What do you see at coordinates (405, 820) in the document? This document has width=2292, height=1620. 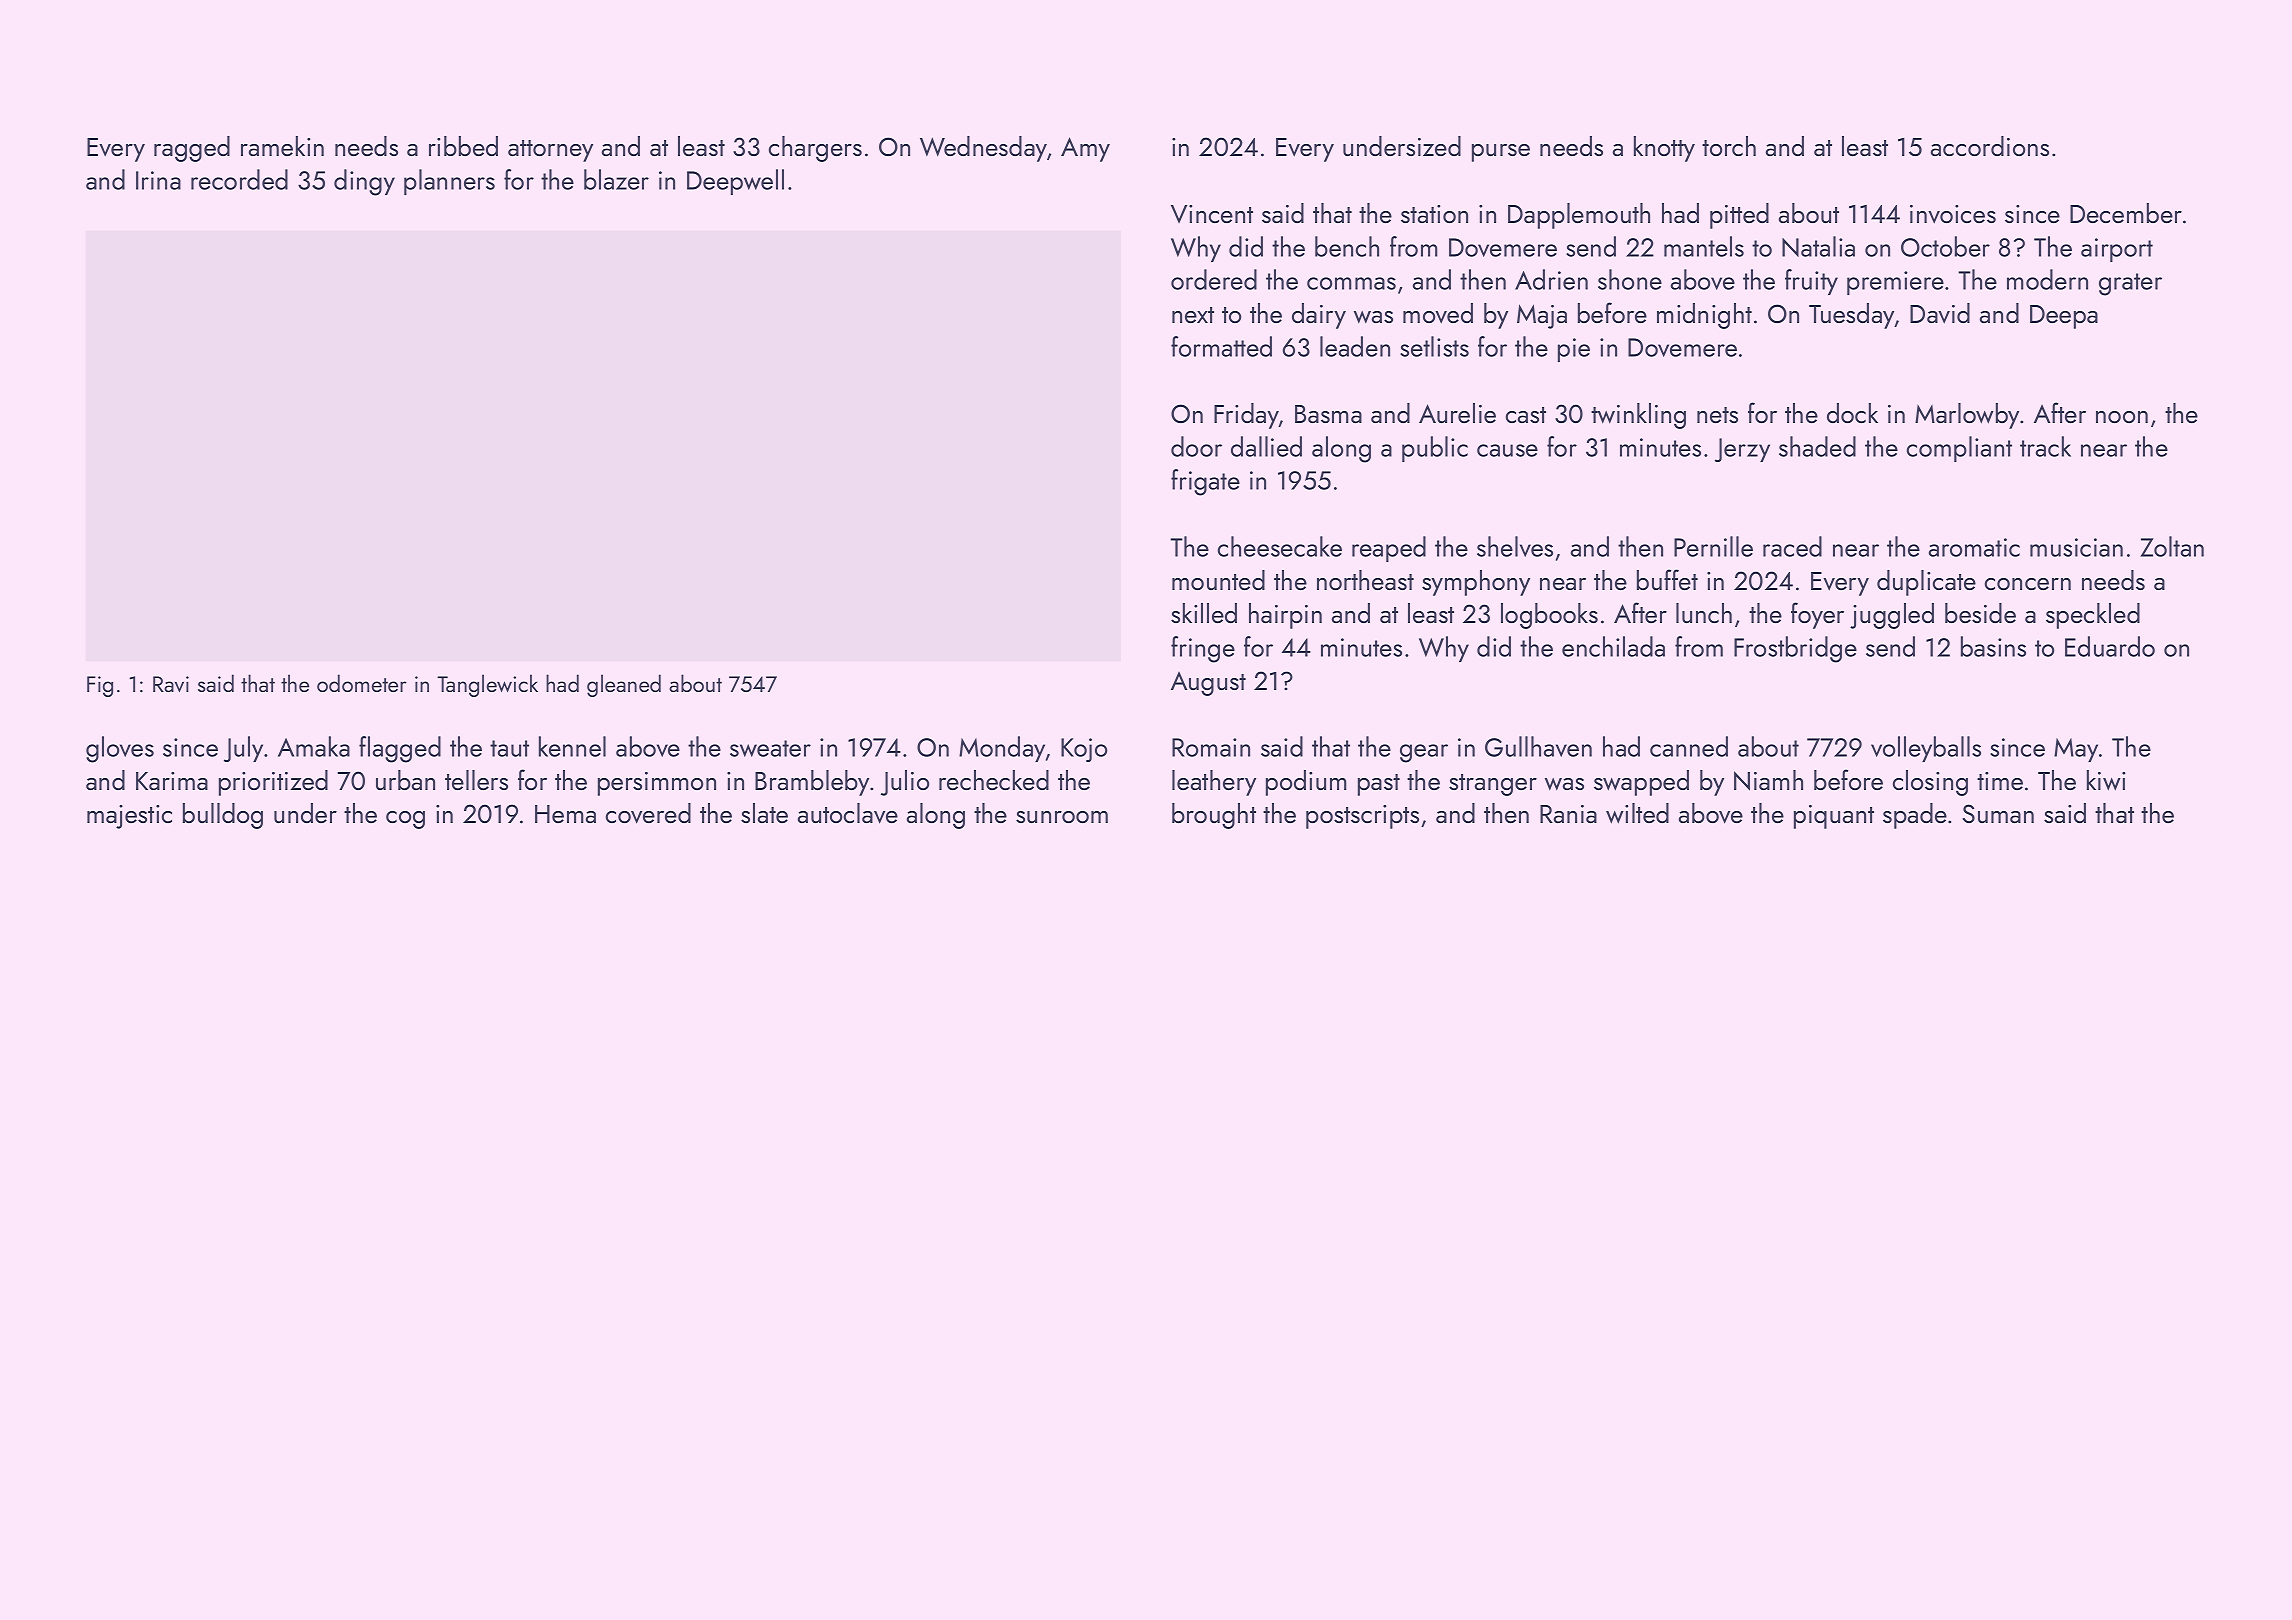 I see `cog` at bounding box center [405, 820].
